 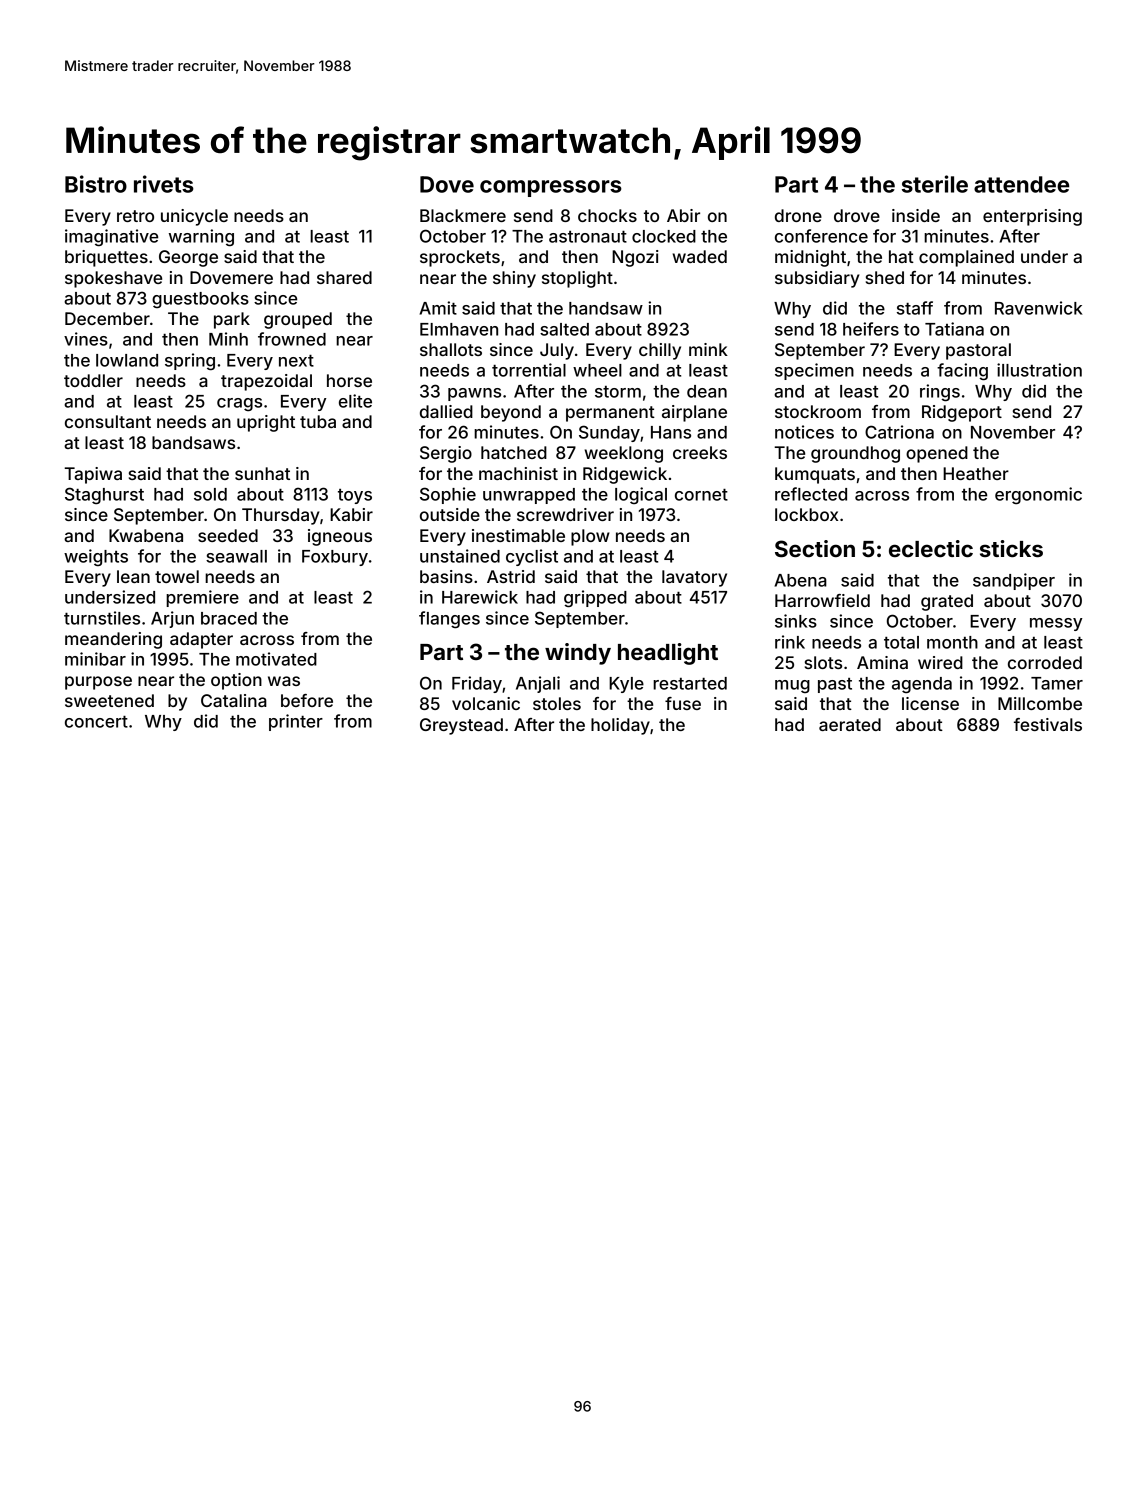 What do you see at coordinates (551, 188) in the page?
I see `compressors` at bounding box center [551, 188].
